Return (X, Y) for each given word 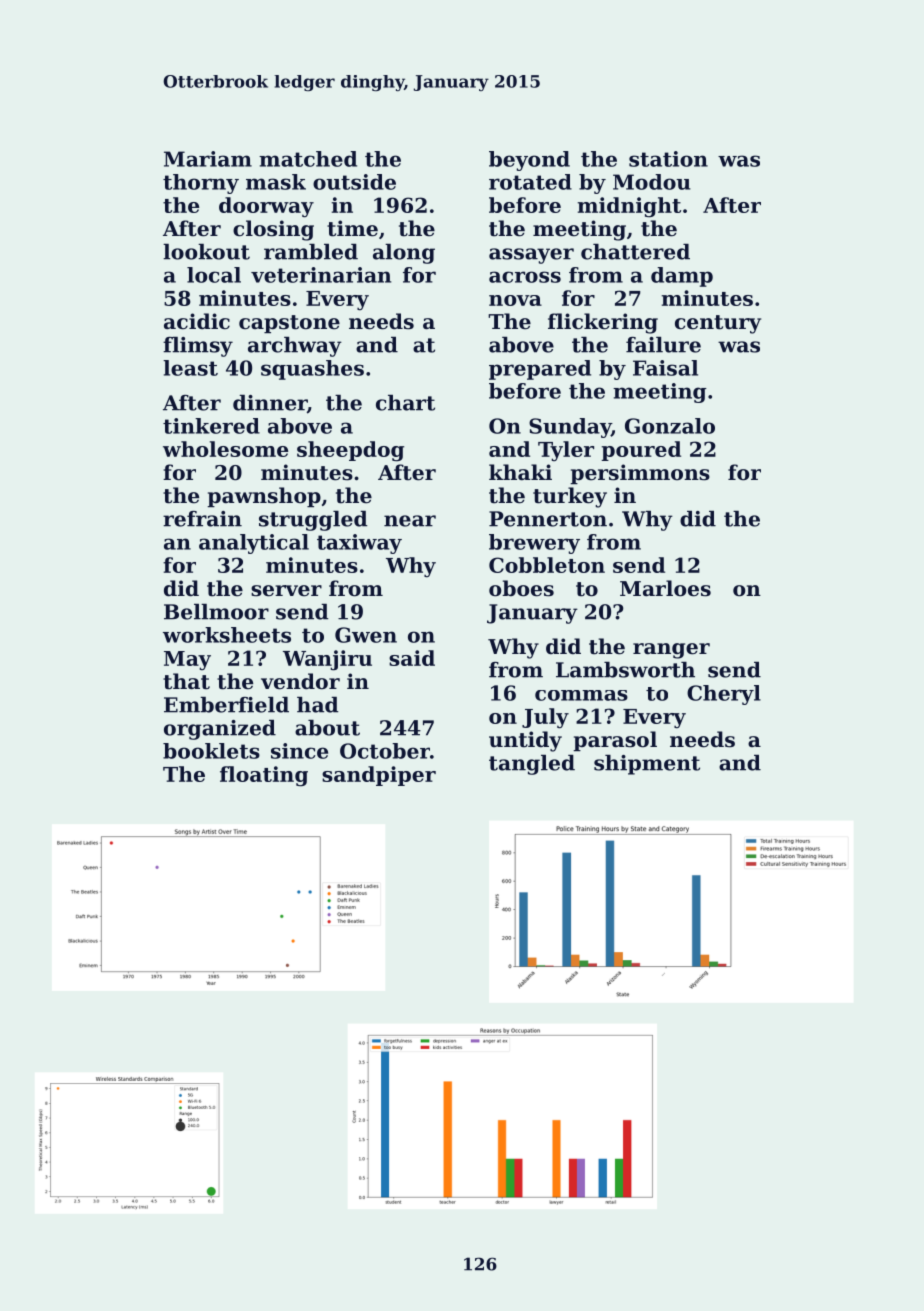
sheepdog (350, 451)
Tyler (566, 451)
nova (515, 300)
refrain (202, 519)
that (186, 681)
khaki (520, 472)
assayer (531, 256)
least (190, 368)
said (412, 658)
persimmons (640, 474)
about (327, 728)
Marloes (665, 588)
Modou (652, 182)
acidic (197, 321)
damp (682, 277)
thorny (201, 184)
